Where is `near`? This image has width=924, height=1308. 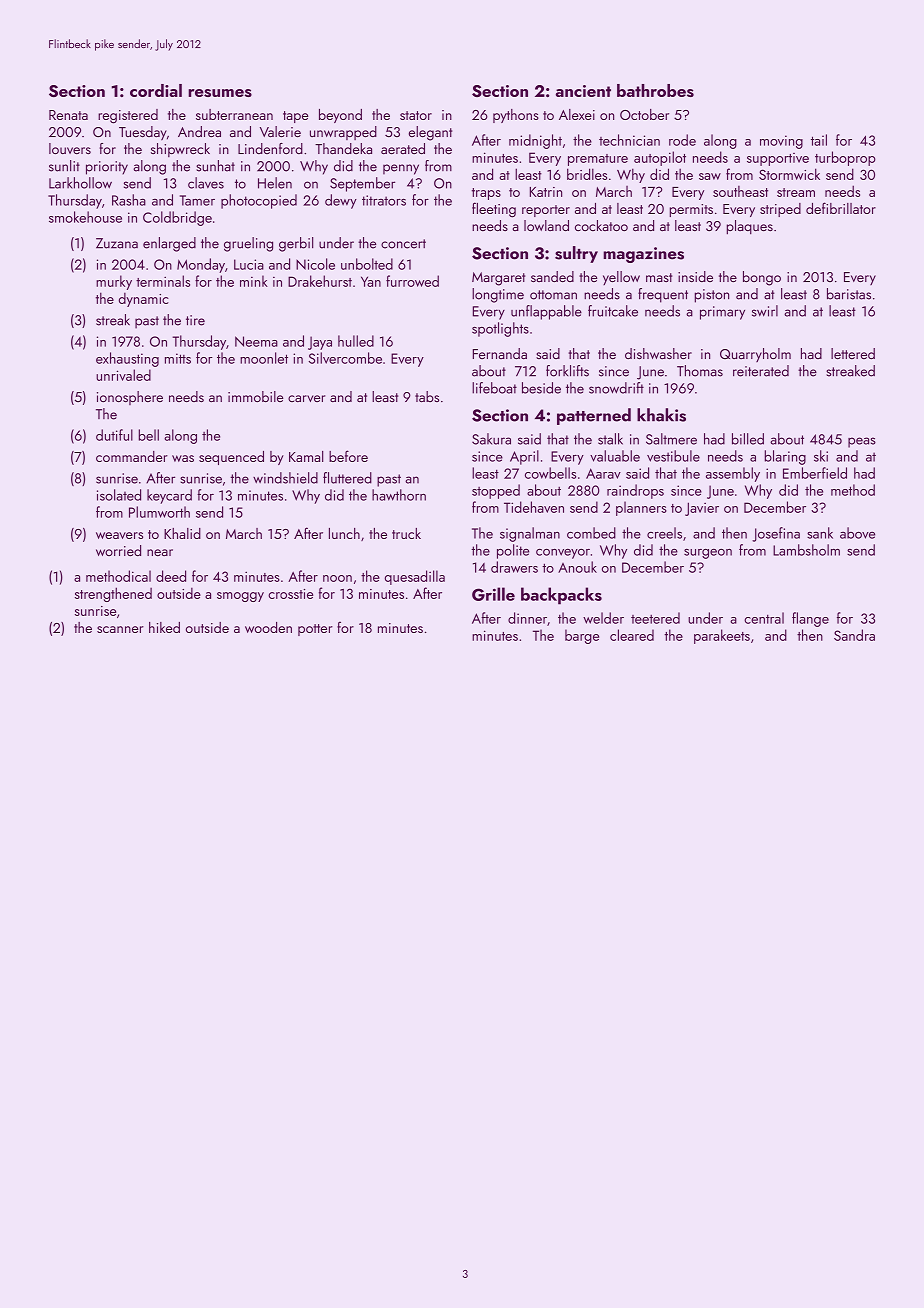 near is located at coordinates (160, 552).
